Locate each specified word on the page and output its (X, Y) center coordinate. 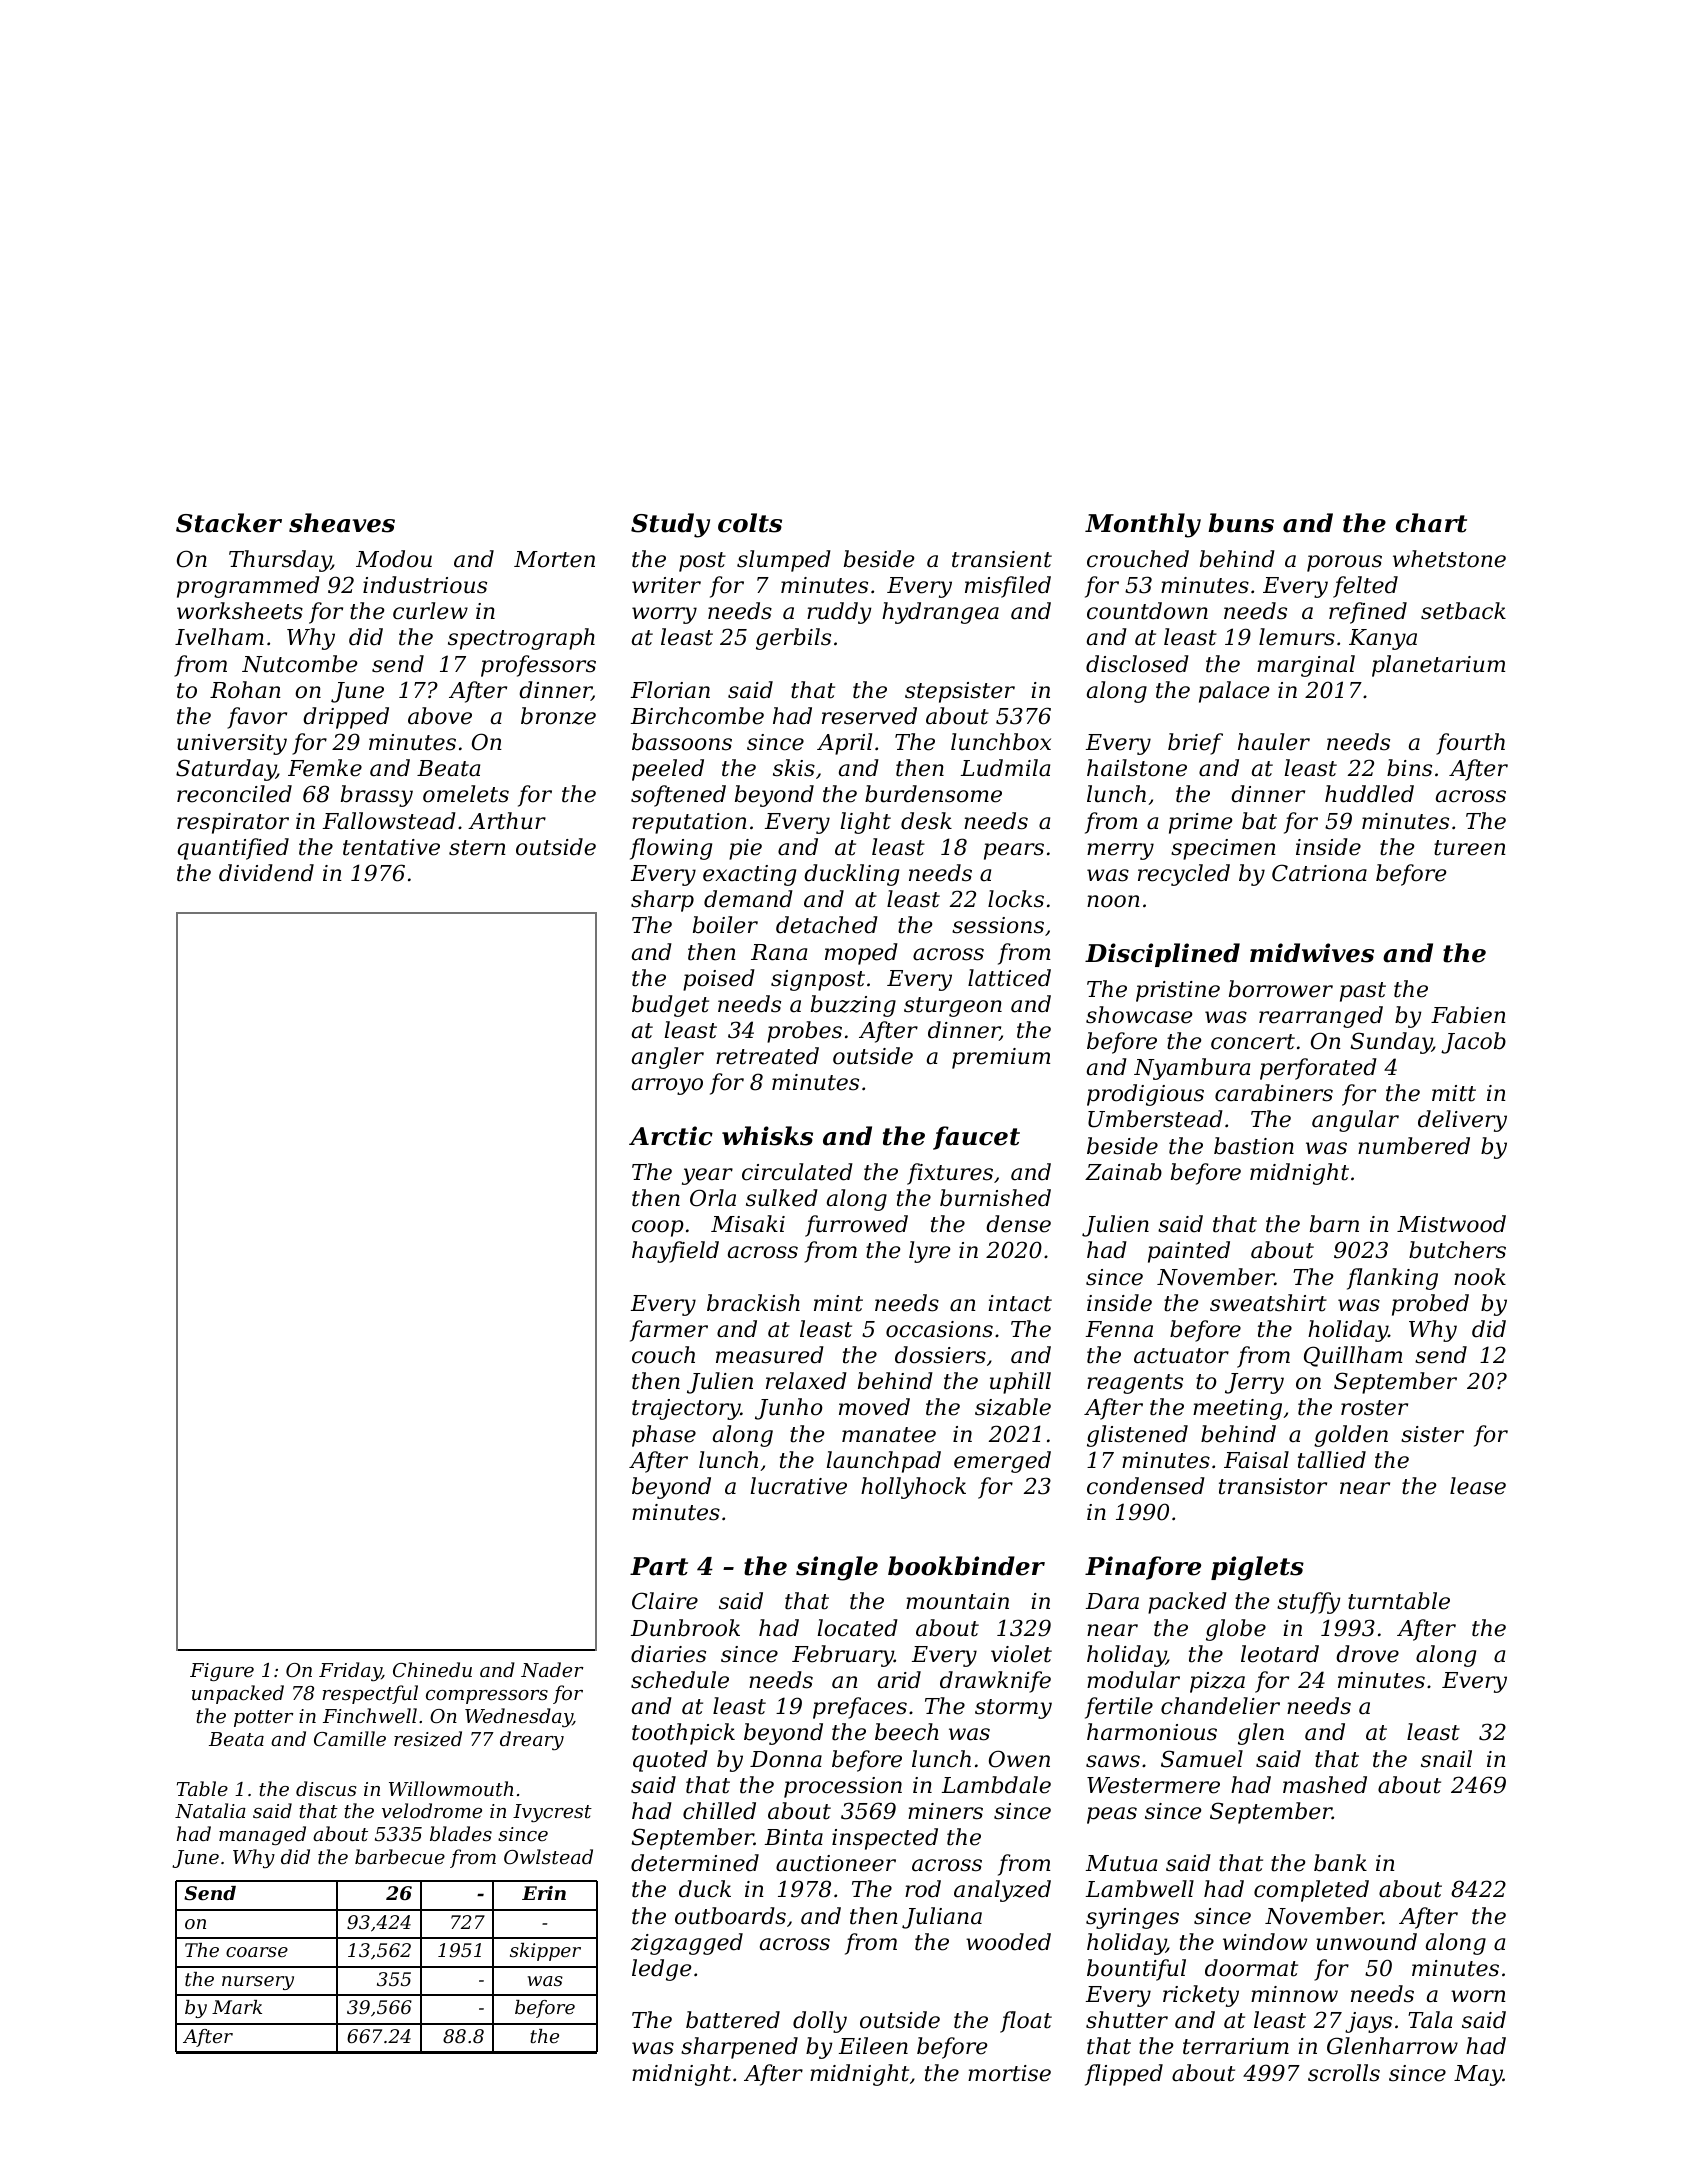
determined (695, 1863)
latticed (1009, 978)
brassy (377, 796)
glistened (1137, 1436)
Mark (237, 2007)
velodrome (432, 1810)
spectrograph (521, 639)
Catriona (1319, 873)
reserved (869, 716)
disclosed (1137, 664)
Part (659, 1566)
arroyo (667, 1086)
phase (664, 1436)
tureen (1470, 848)
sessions (998, 925)
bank (1340, 1863)
